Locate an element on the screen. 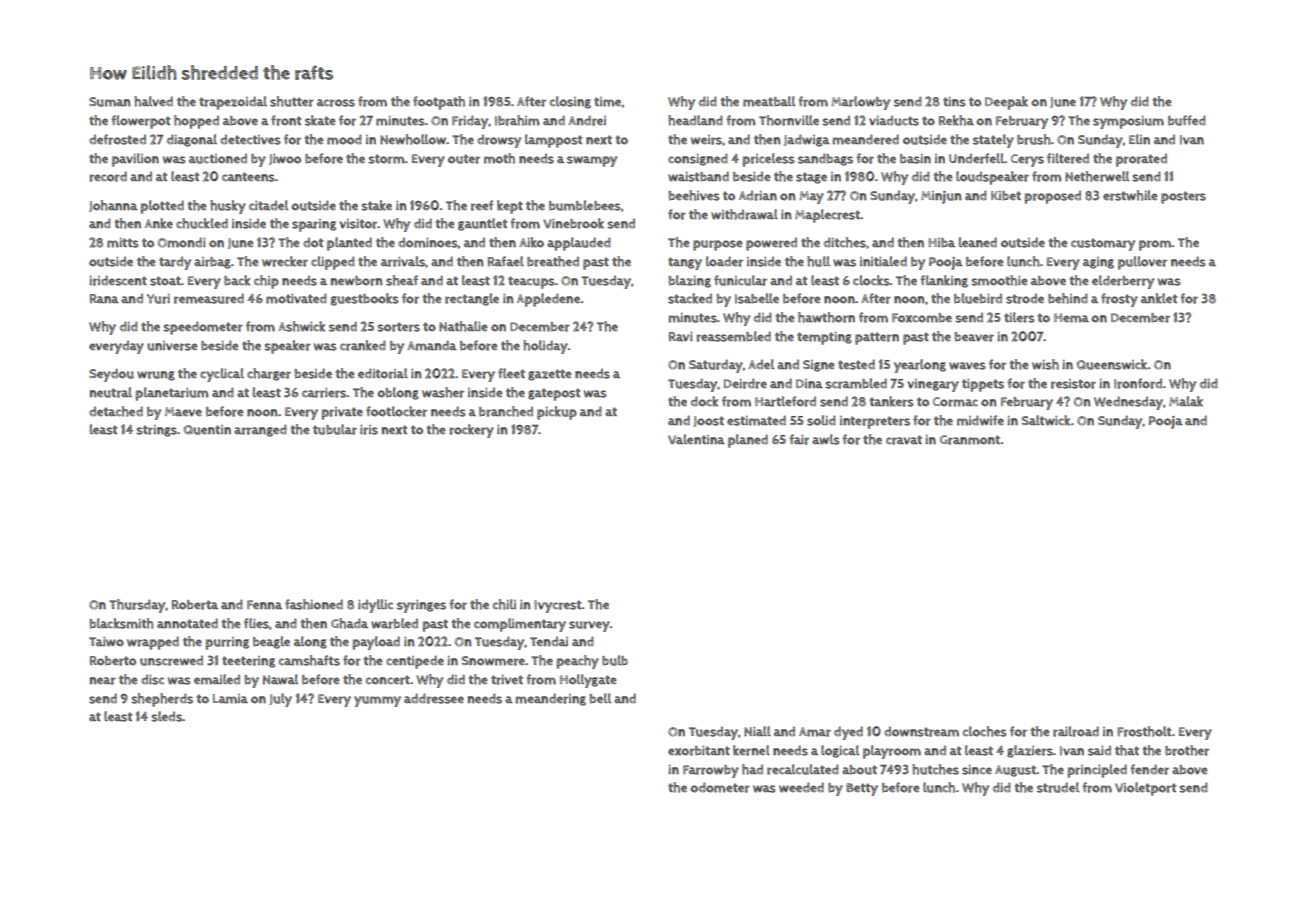 This screenshot has height=924, width=1308. survey is located at coordinates (589, 626).
